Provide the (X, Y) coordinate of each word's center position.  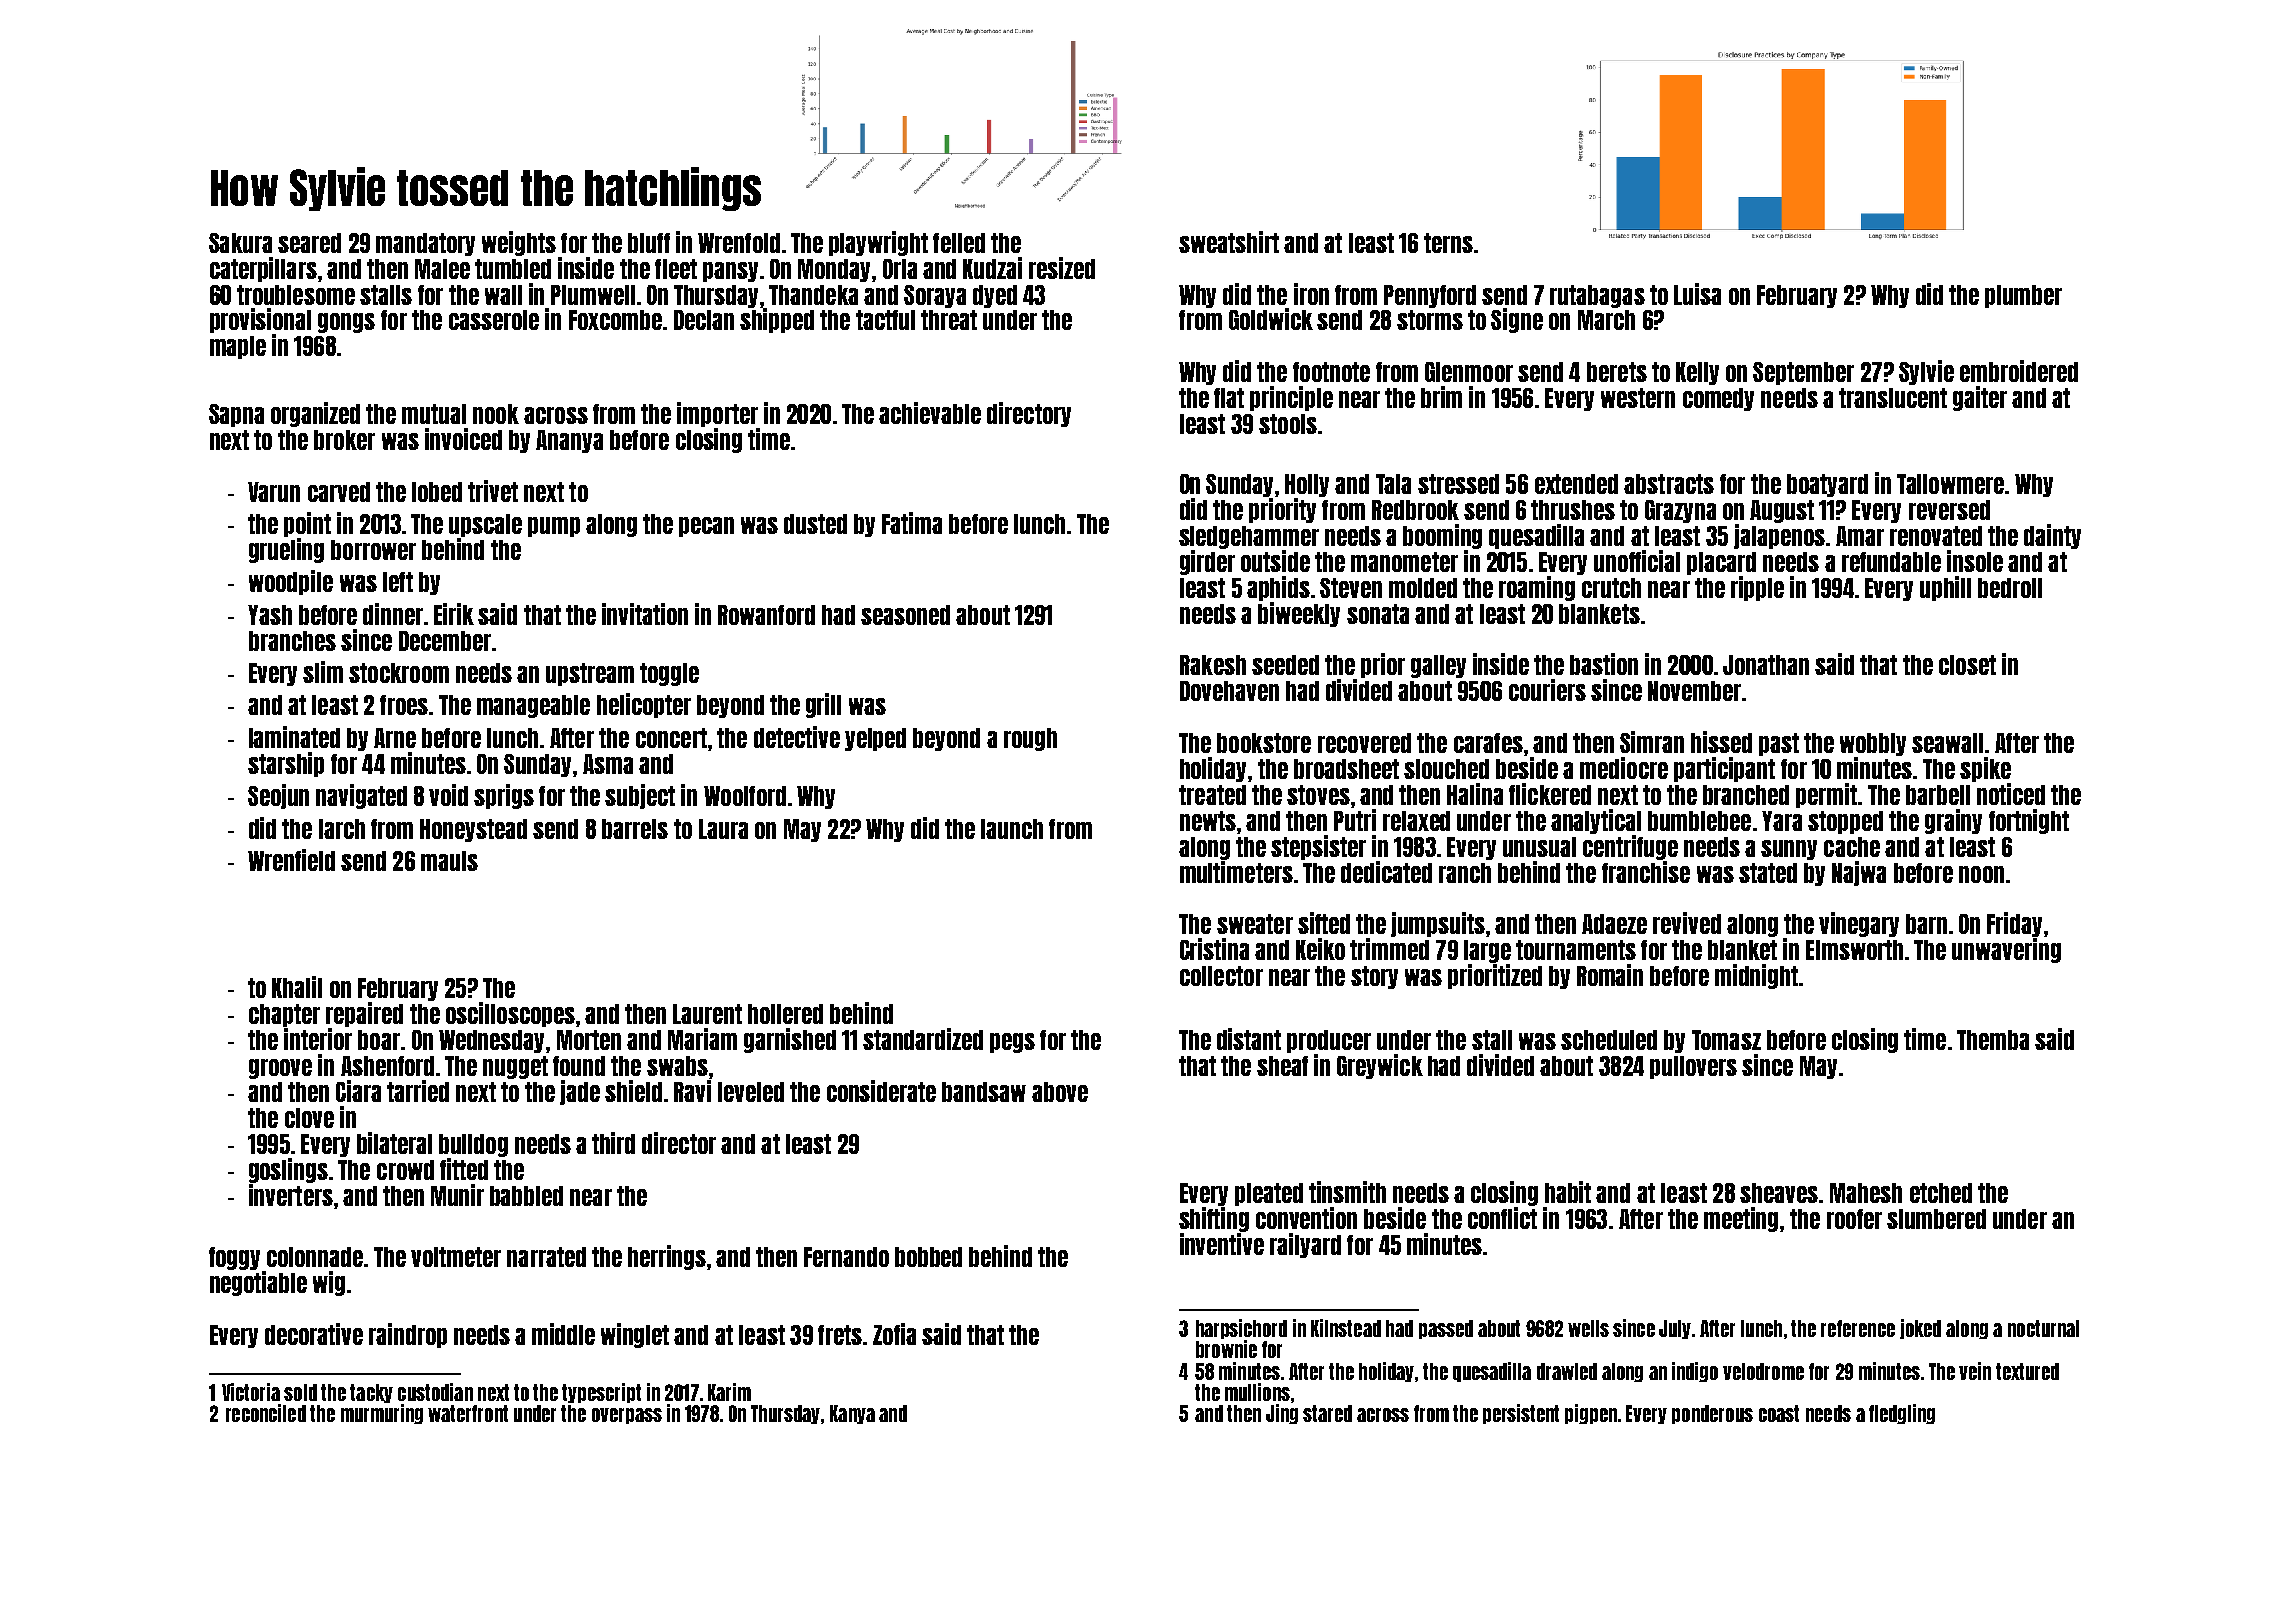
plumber (2023, 296)
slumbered (1936, 1219)
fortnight (2029, 821)
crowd (405, 1170)
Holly (1307, 485)
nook (496, 414)
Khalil (297, 987)
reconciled (266, 1413)
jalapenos (1779, 536)
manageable (533, 706)
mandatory (425, 244)
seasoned (905, 615)
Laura (723, 829)
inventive (1222, 1244)
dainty (2052, 536)
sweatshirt (1229, 242)
